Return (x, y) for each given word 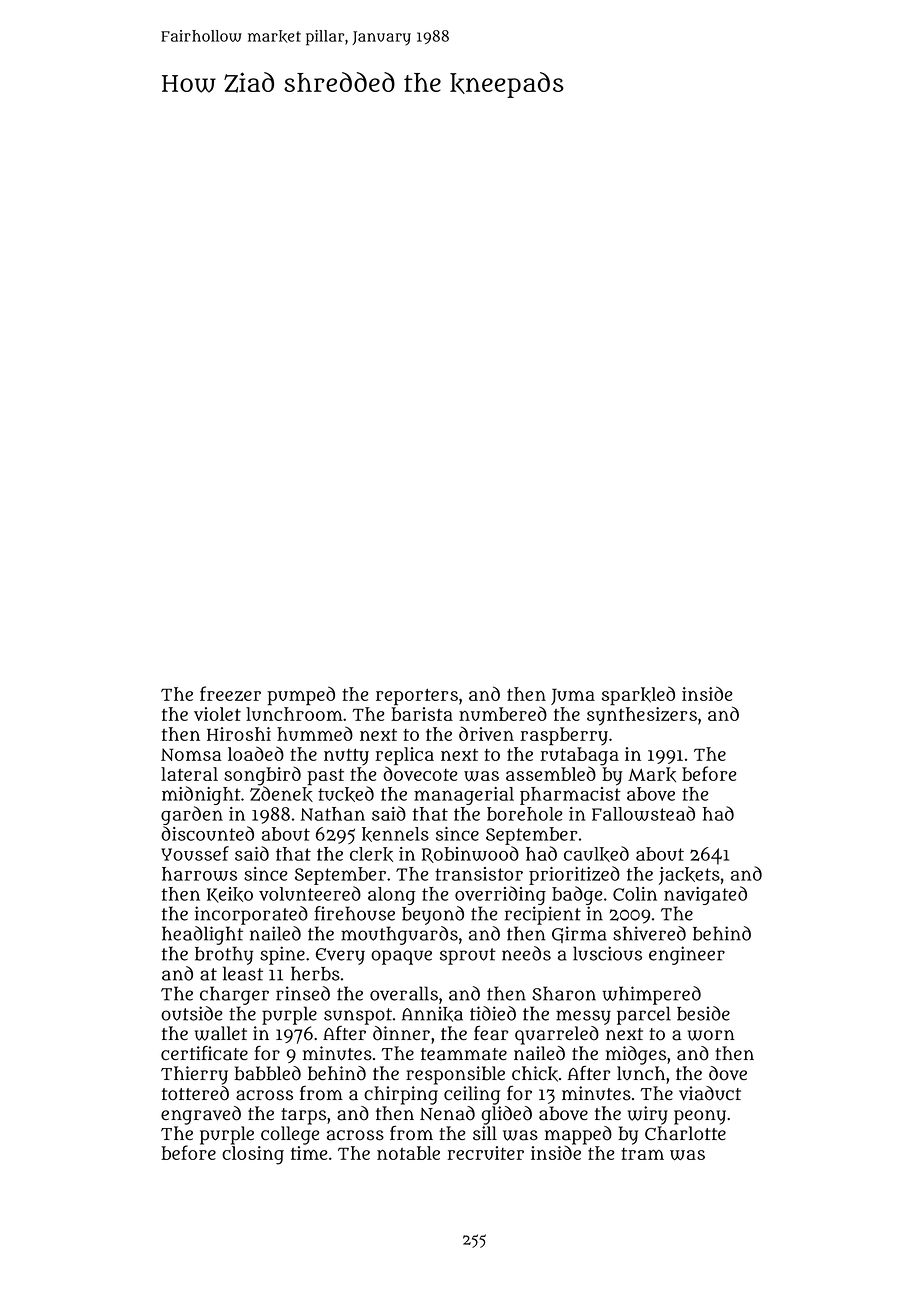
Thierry (194, 1075)
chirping (401, 1095)
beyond (433, 915)
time (309, 1153)
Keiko (230, 895)
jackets (689, 876)
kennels (395, 834)
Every (340, 956)
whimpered (651, 995)
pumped (301, 696)
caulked (596, 854)
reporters (417, 697)
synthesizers (642, 716)
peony (700, 1117)
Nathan (333, 814)
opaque (401, 957)
